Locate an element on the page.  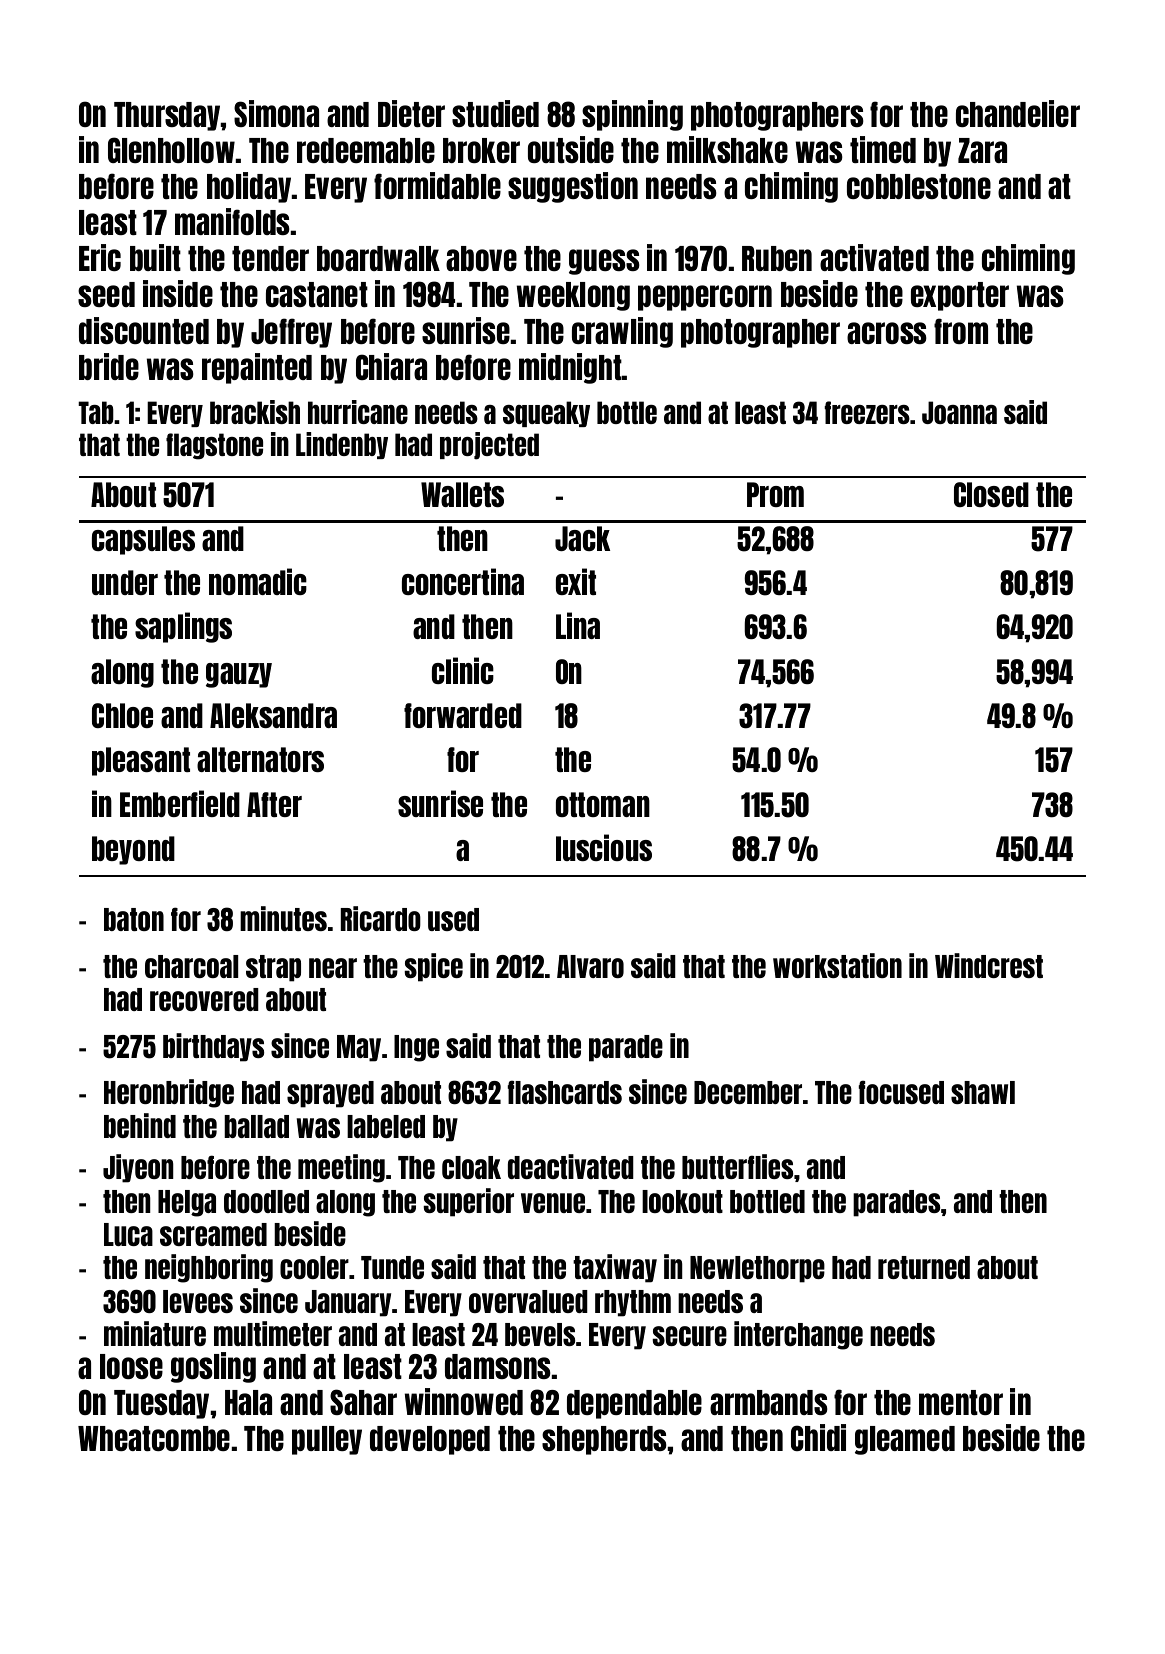
Wheatcombe is located at coordinates (154, 1438).
